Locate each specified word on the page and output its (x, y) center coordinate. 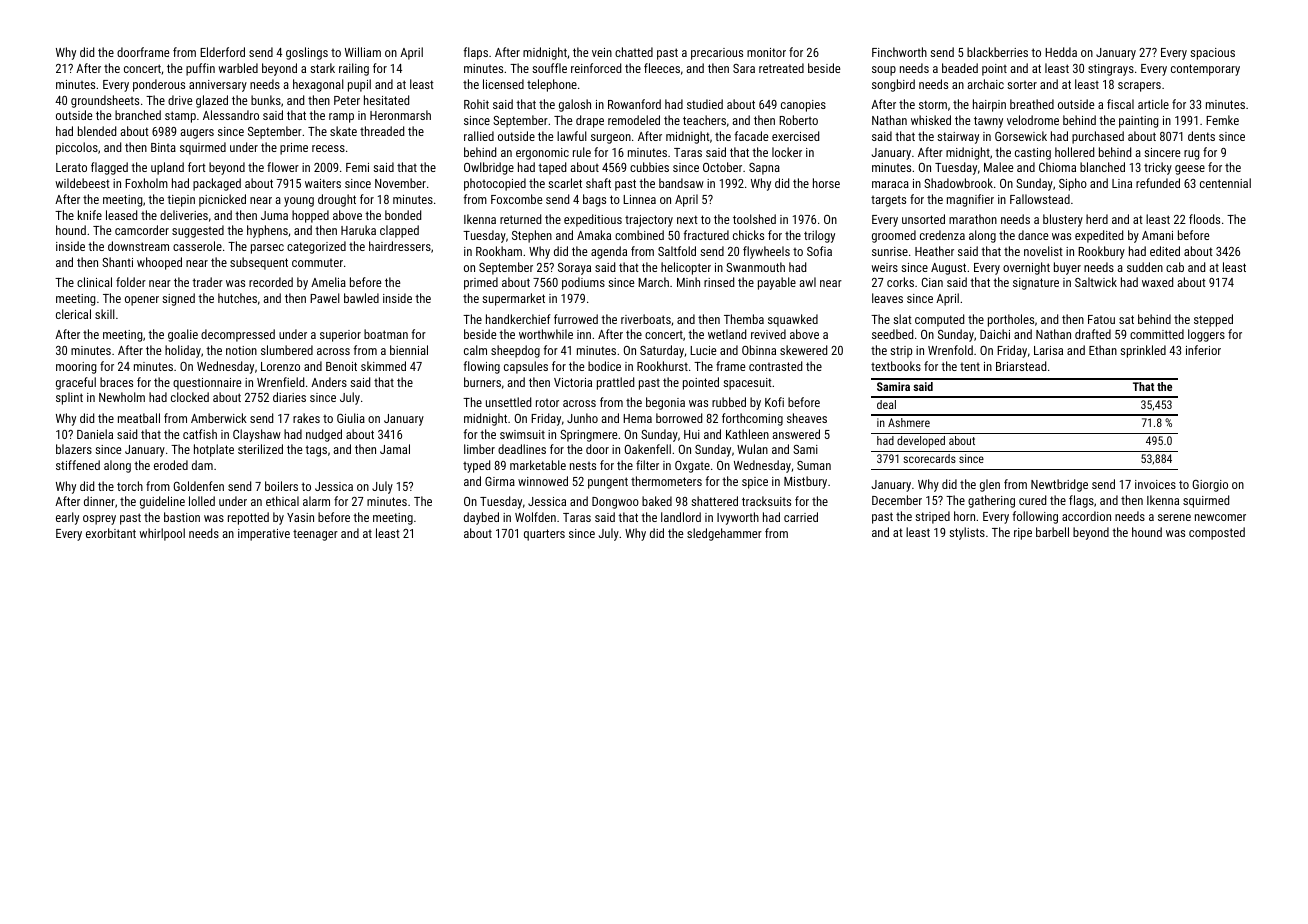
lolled (202, 501)
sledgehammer (724, 534)
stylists (967, 533)
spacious (1212, 54)
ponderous (159, 85)
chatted (634, 52)
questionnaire (207, 384)
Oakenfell (648, 449)
